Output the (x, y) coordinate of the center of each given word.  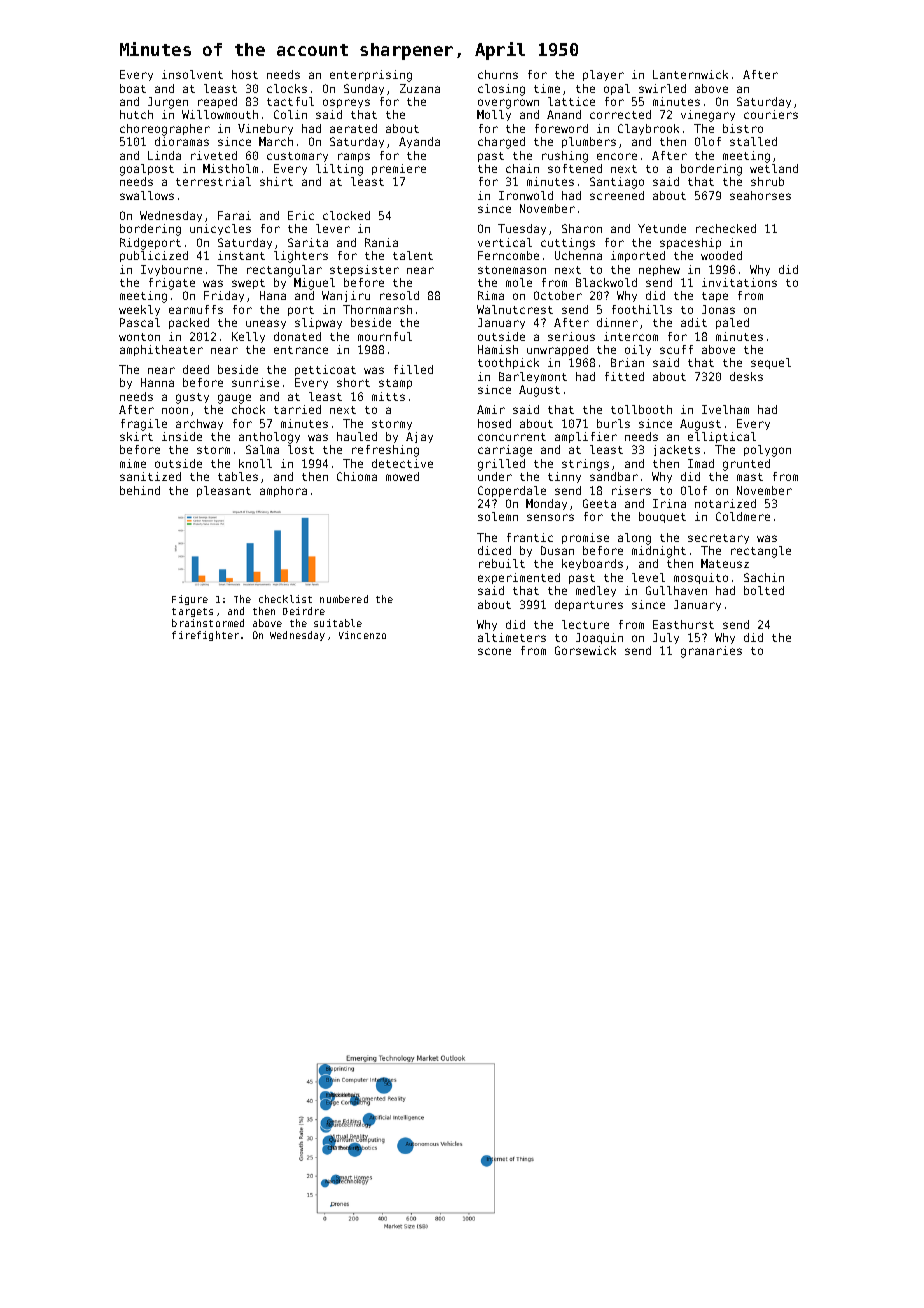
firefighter (205, 636)
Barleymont (533, 377)
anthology (269, 438)
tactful (290, 101)
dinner (617, 322)
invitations (739, 282)
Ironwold (526, 195)
